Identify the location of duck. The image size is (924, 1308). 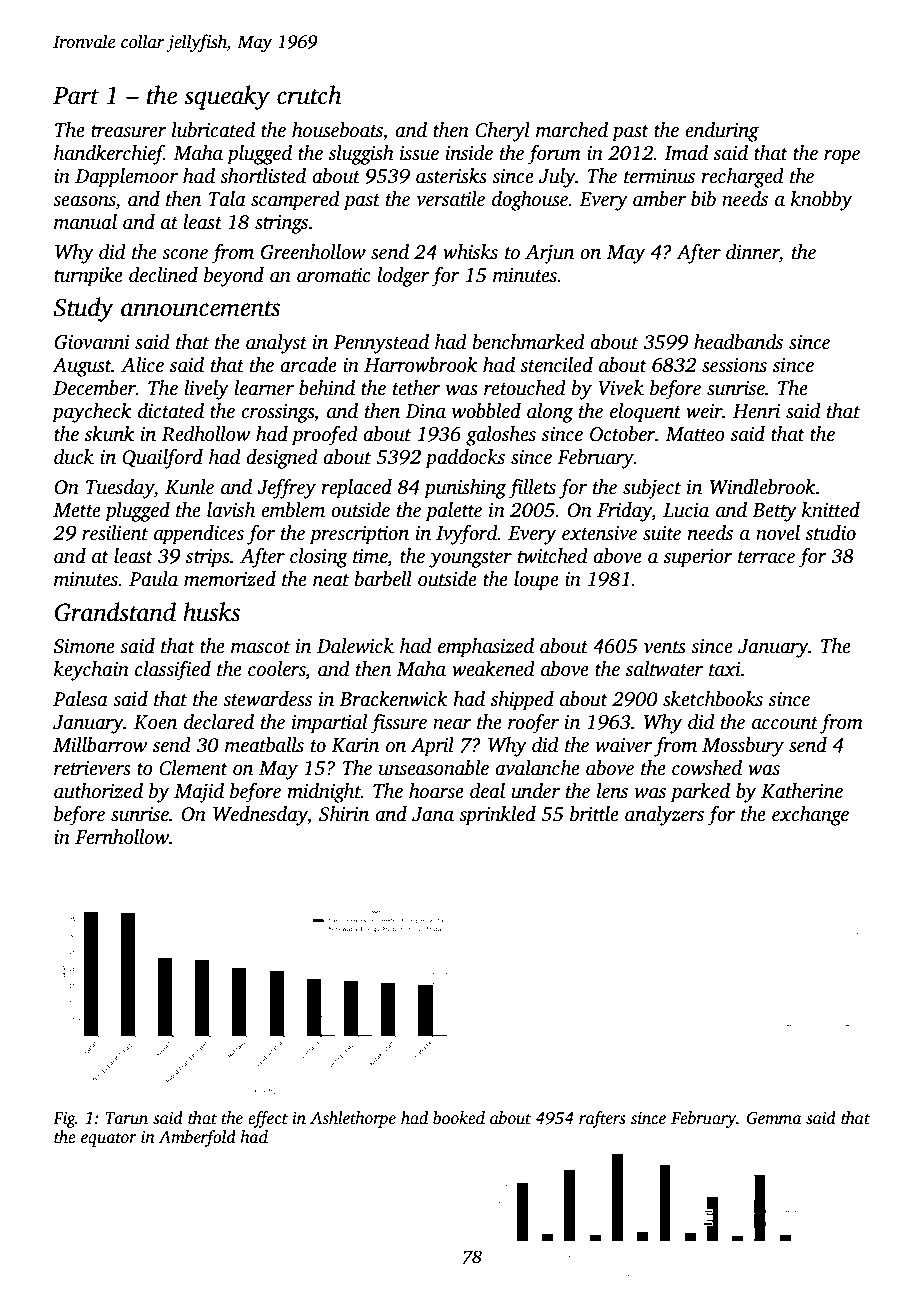
(74, 457).
